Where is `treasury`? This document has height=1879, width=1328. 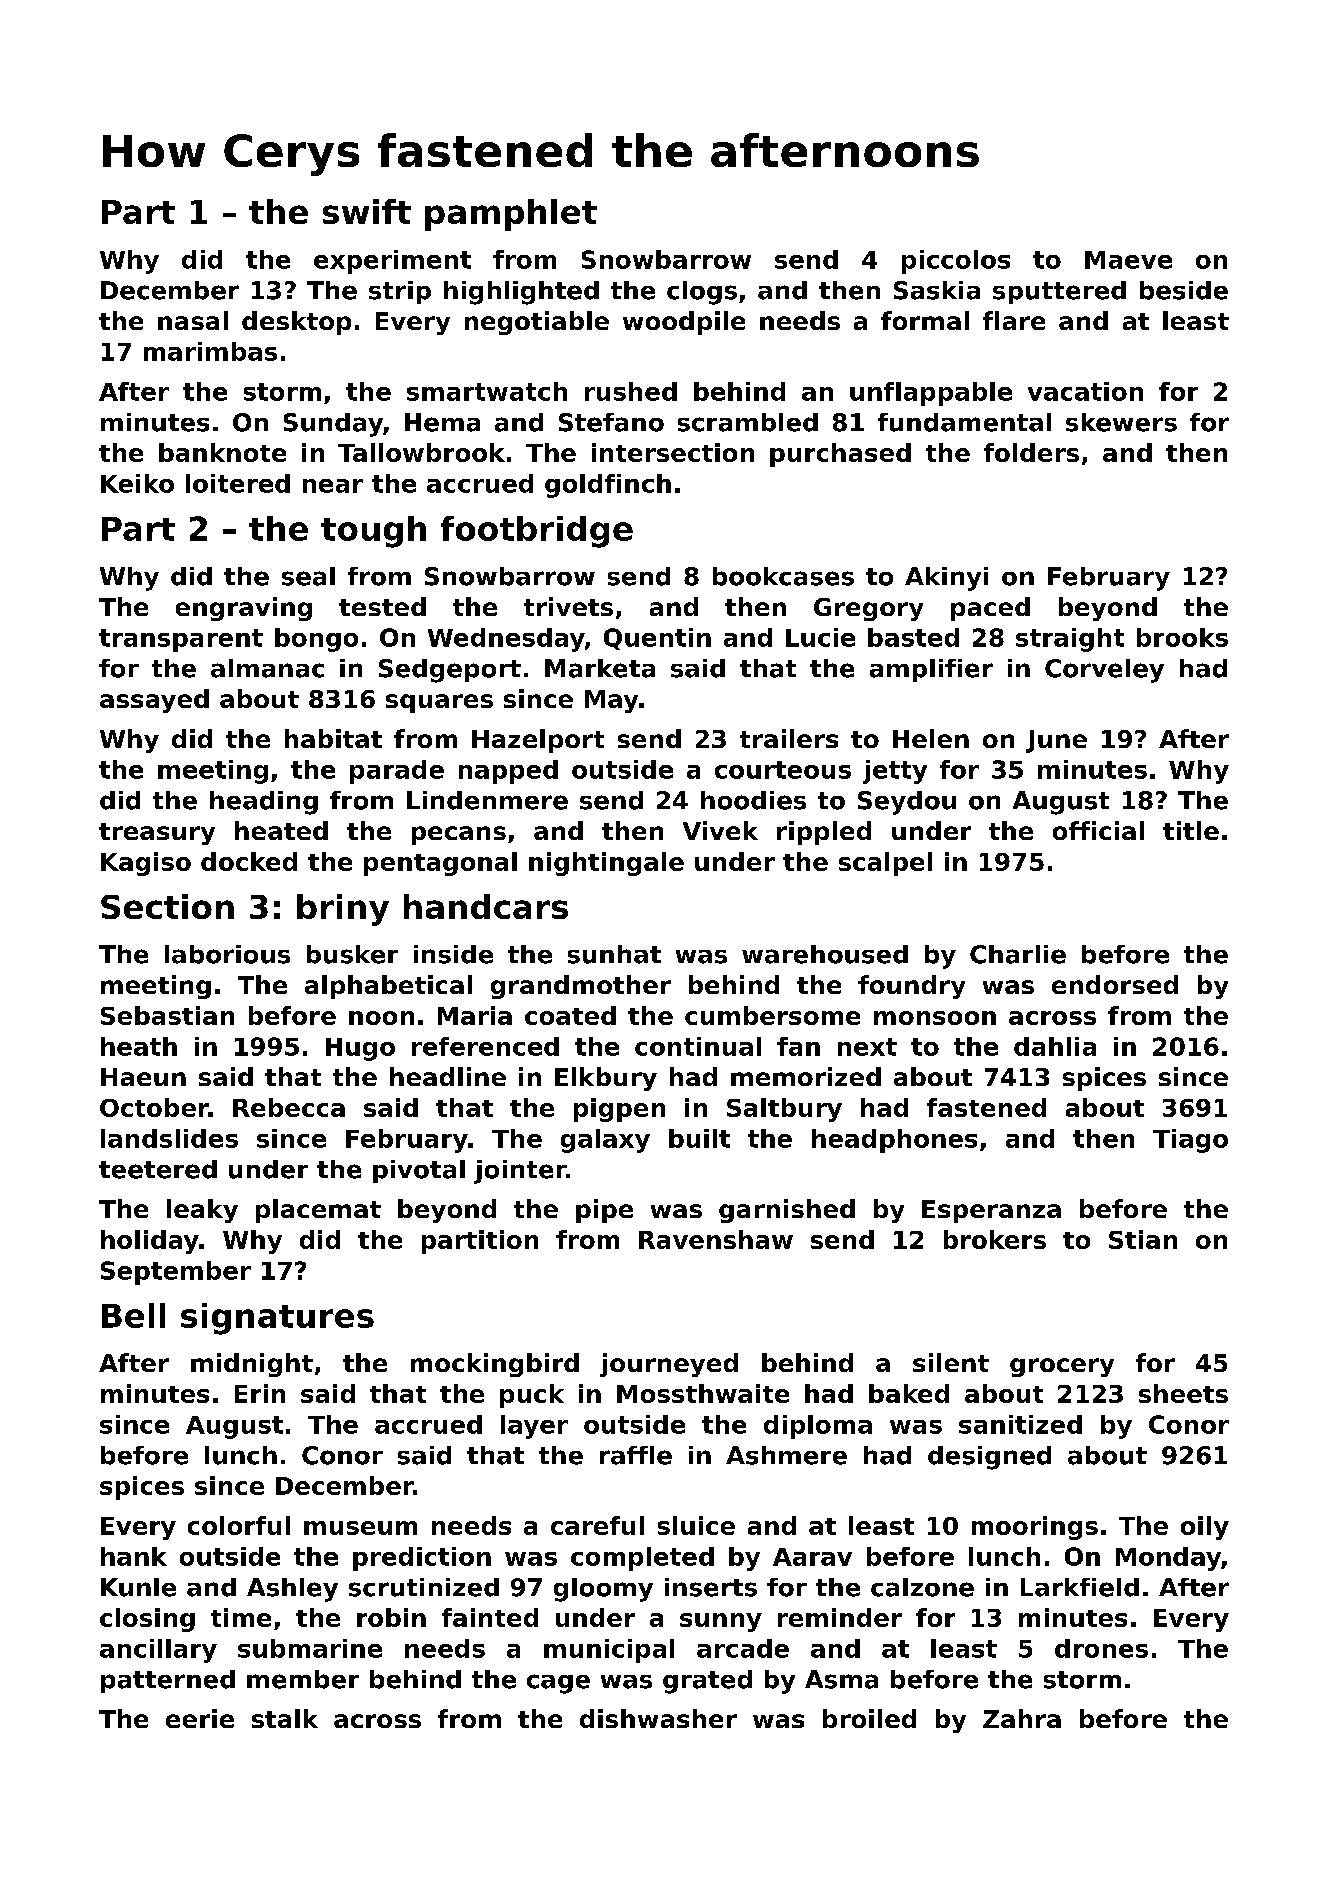
treasury is located at coordinates (157, 834).
